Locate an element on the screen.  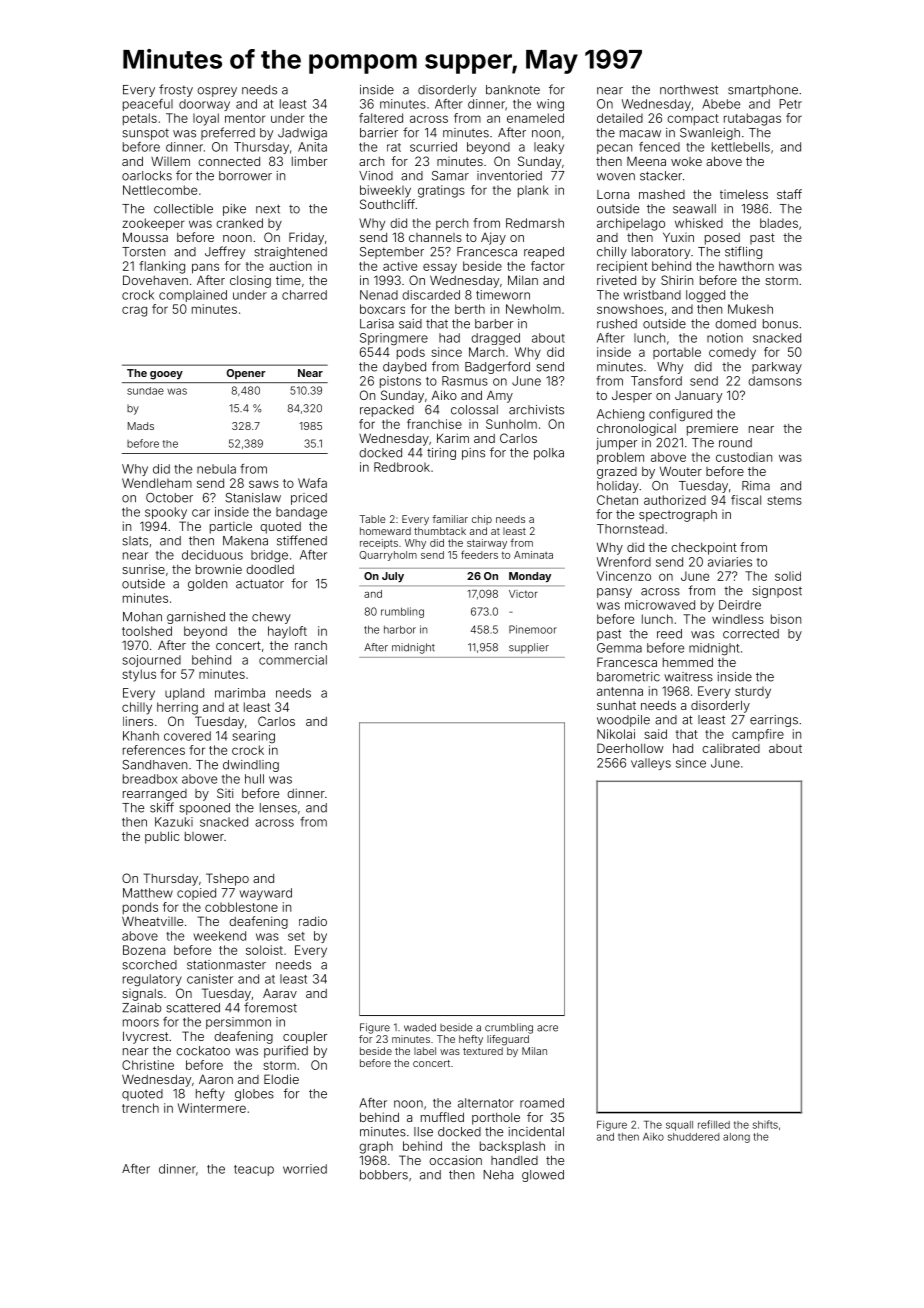
Pinemoor is located at coordinates (533, 629).
